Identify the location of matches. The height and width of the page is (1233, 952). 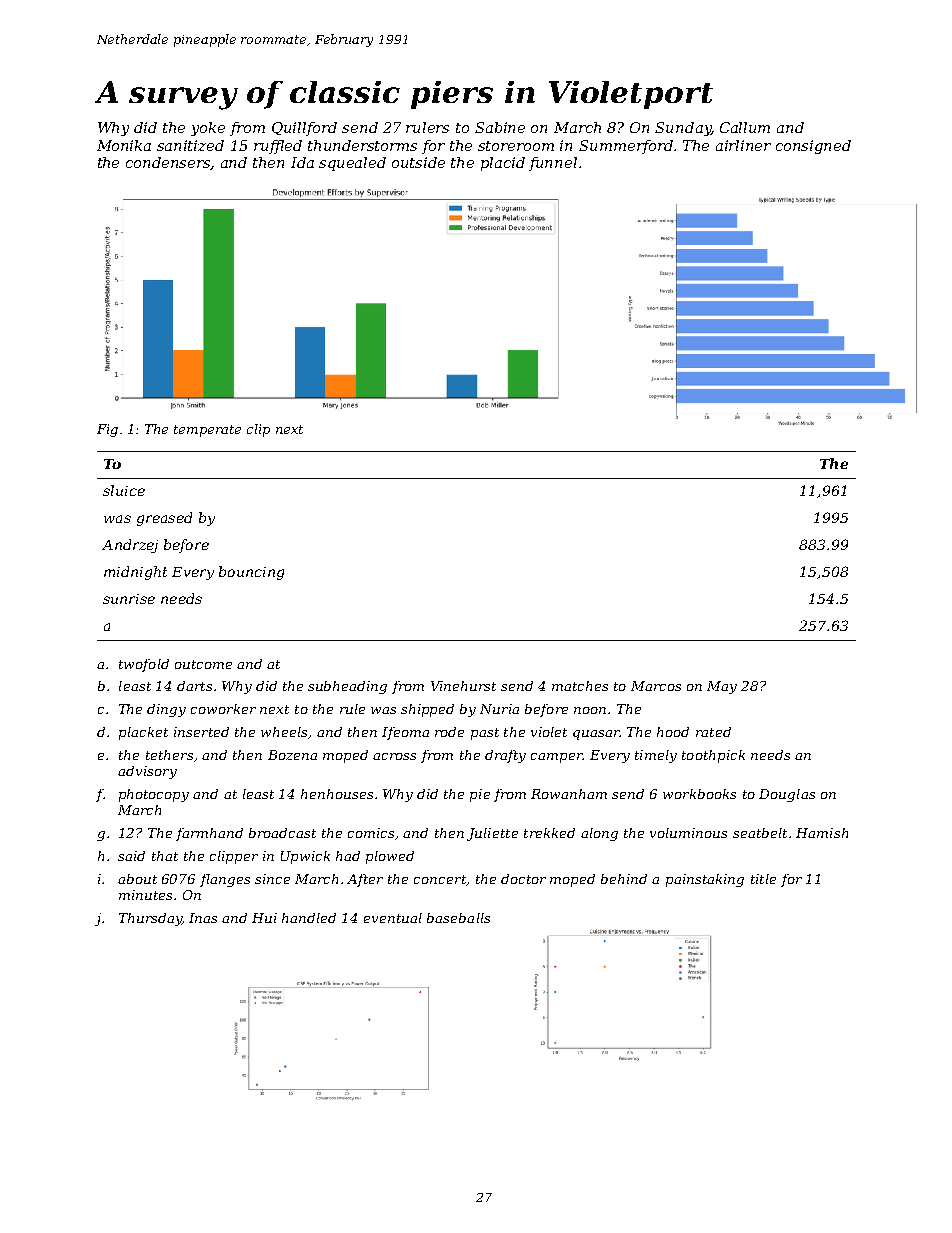
(580, 686).
